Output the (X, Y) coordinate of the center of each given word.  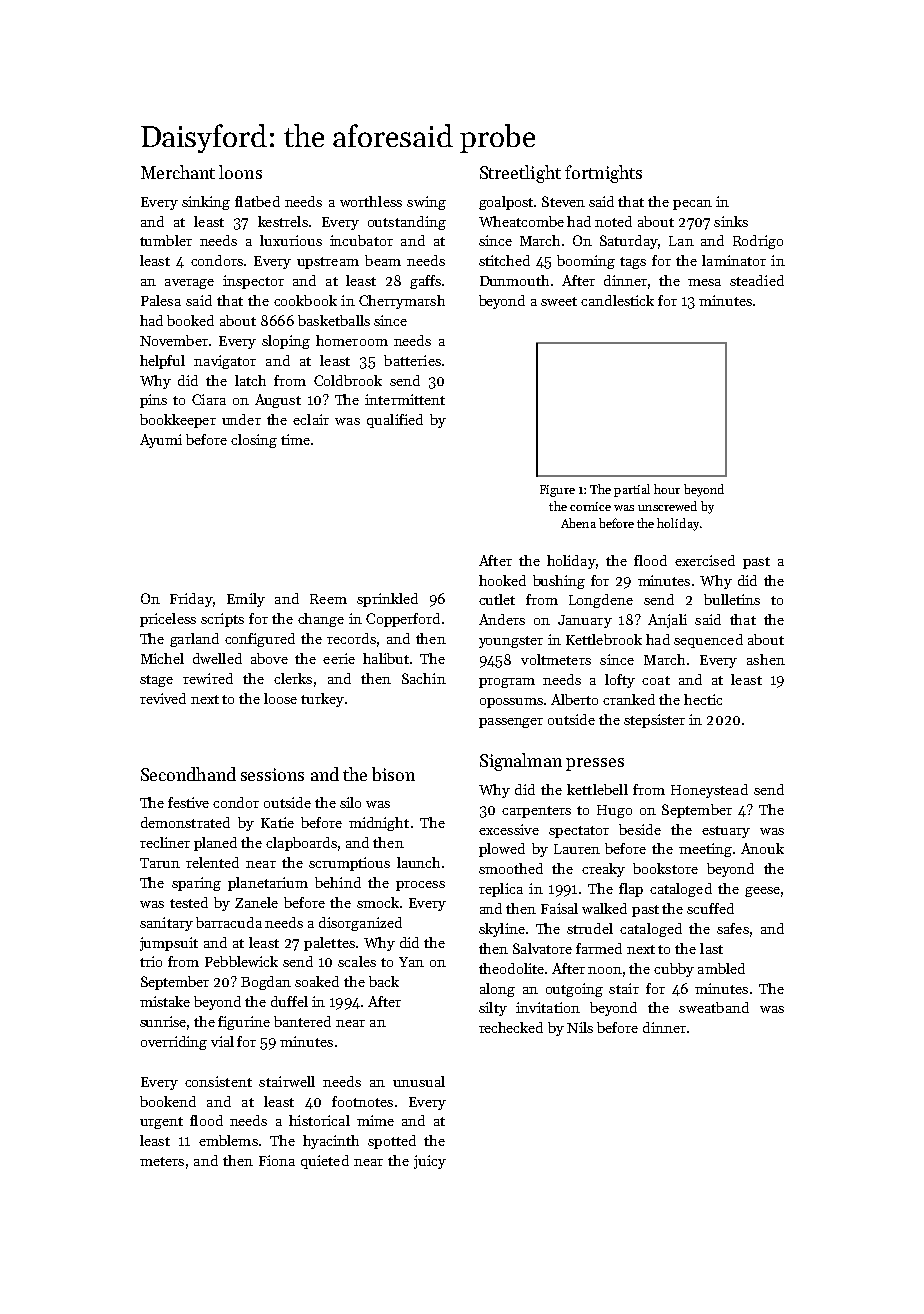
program (507, 683)
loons (240, 172)
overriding (174, 1043)
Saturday (629, 242)
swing (426, 203)
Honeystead (709, 791)
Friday (191, 600)
